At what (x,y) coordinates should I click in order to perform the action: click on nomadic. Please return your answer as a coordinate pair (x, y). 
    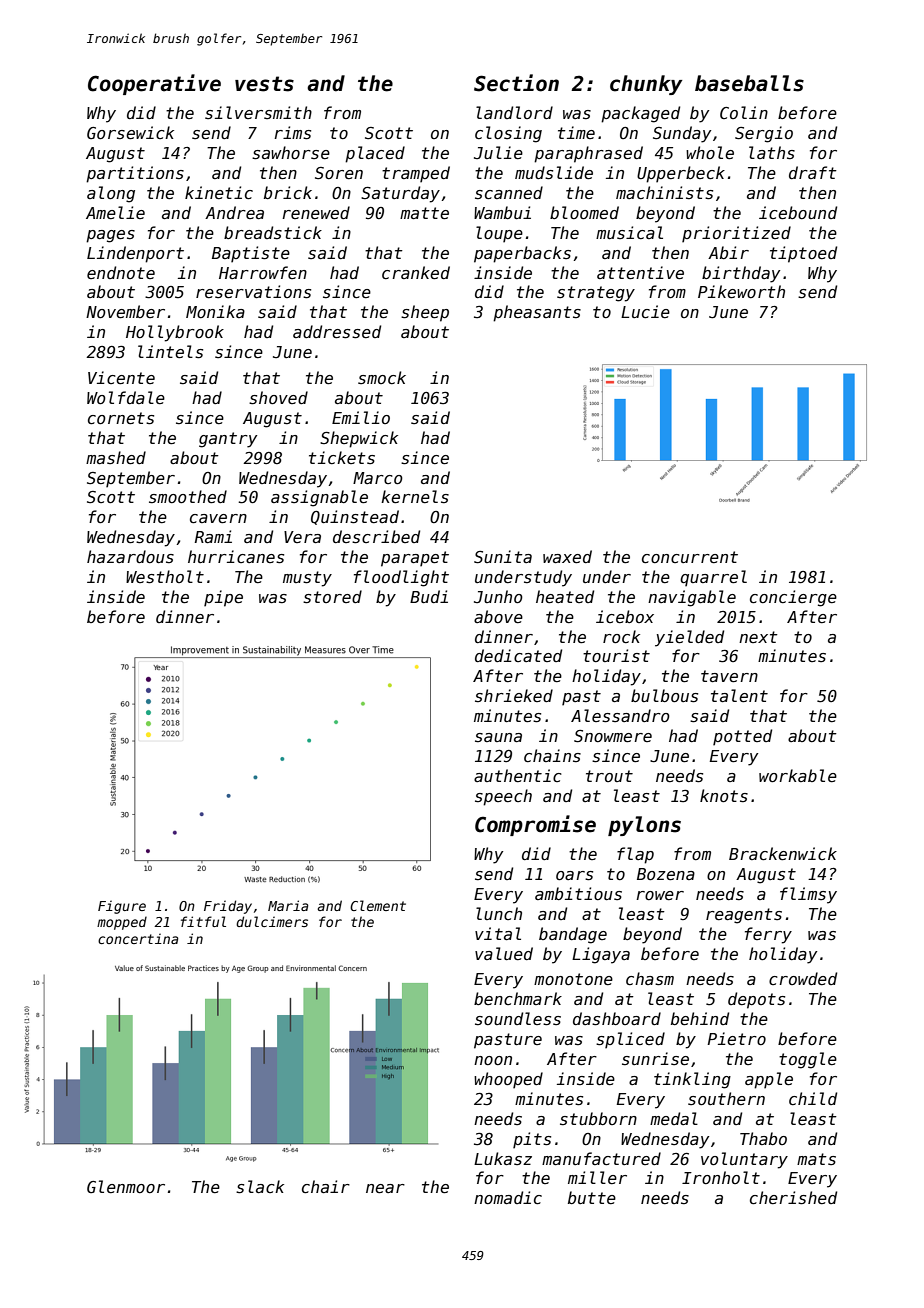
    Looking at the image, I should click on (508, 1197).
